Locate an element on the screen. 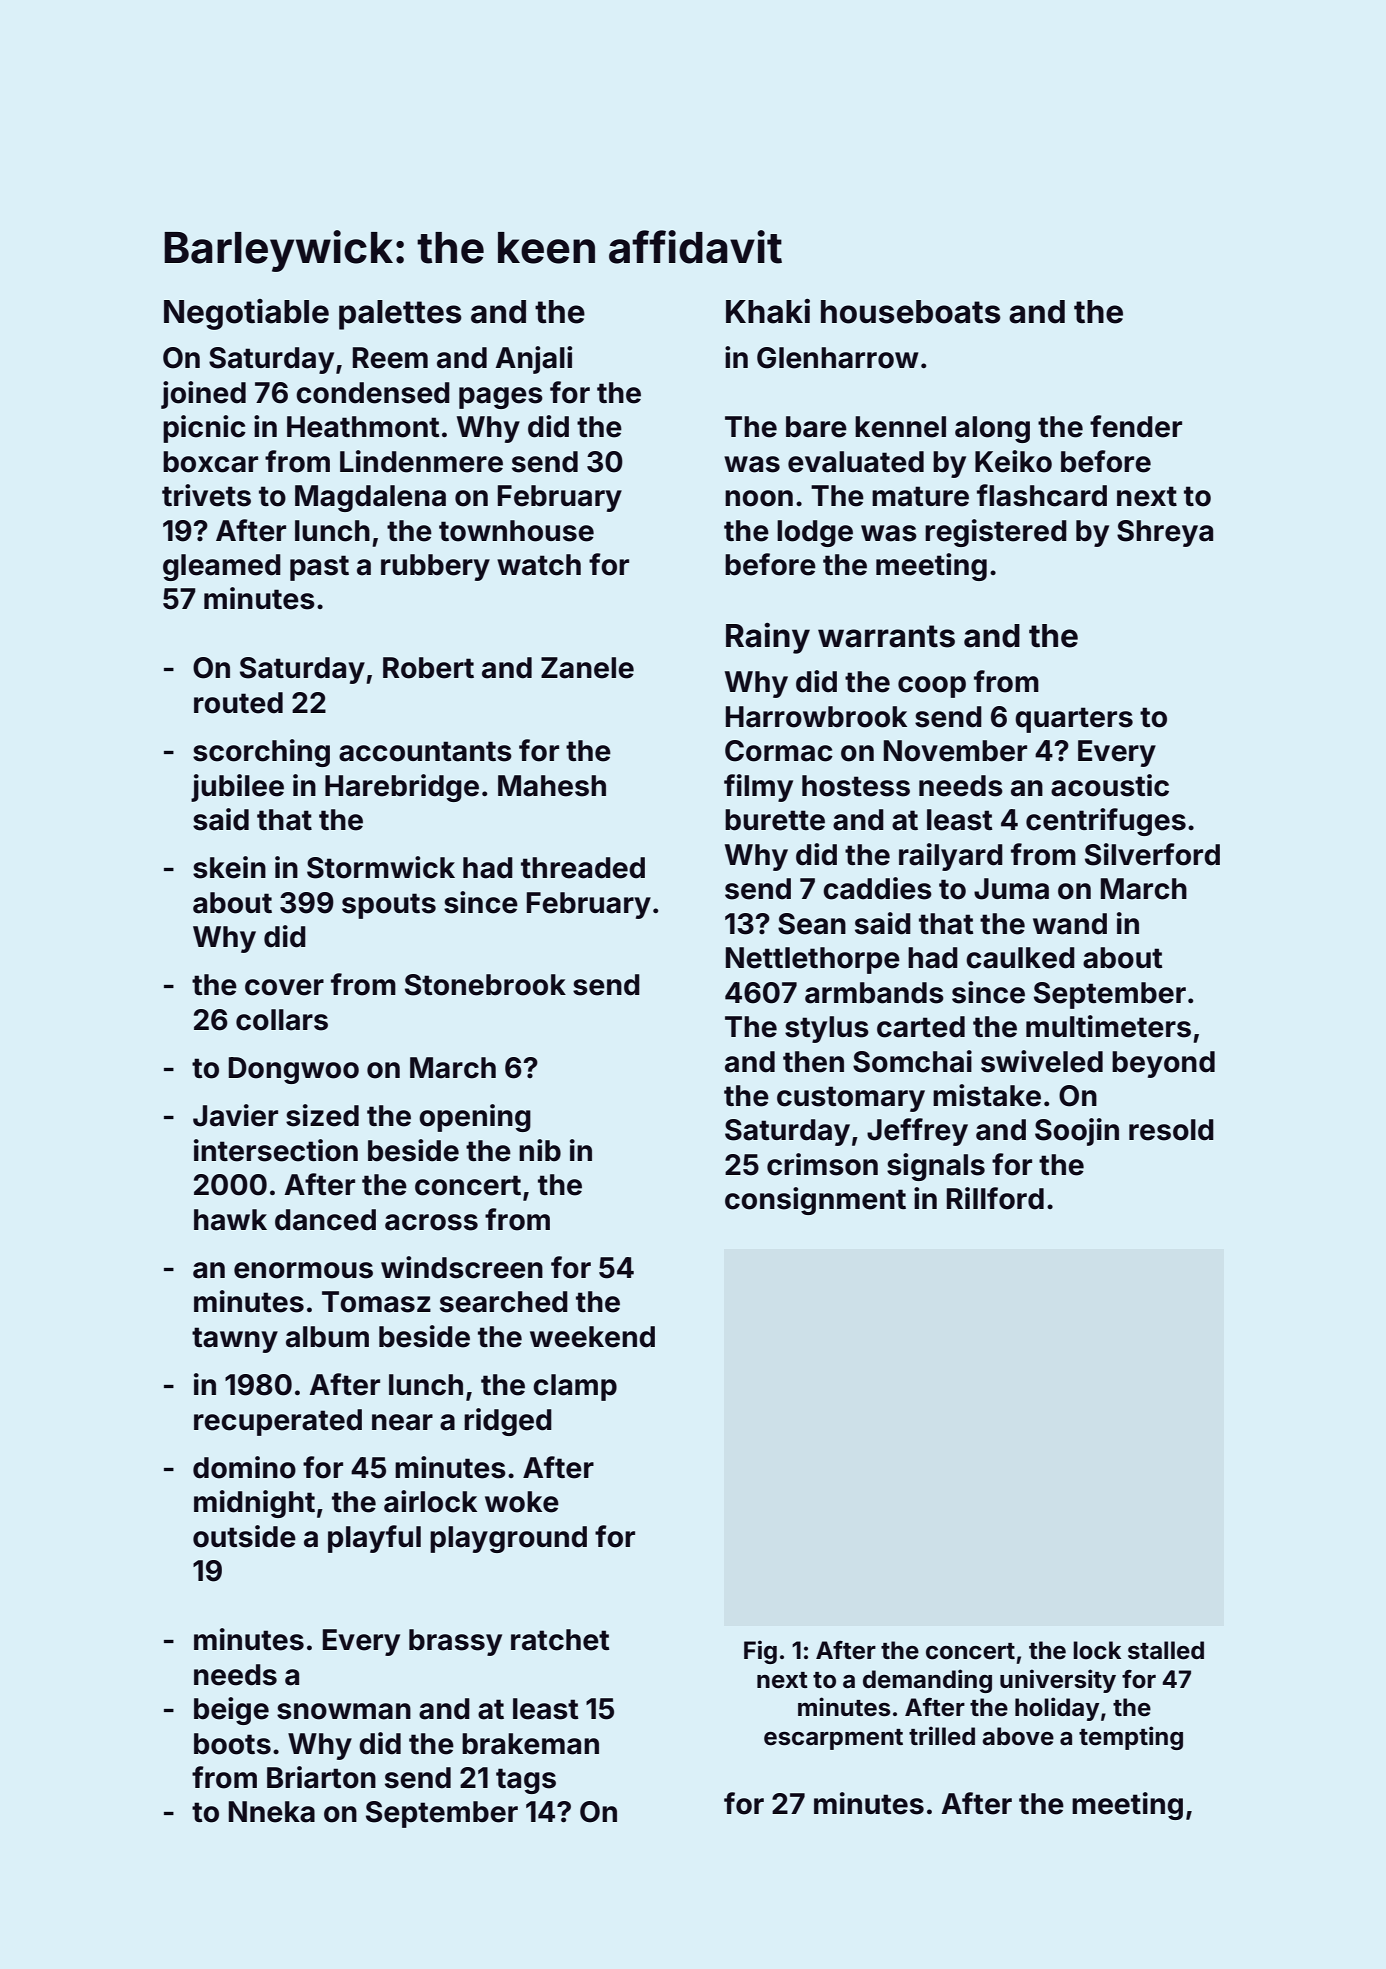  Glenharrow is located at coordinates (837, 358).
